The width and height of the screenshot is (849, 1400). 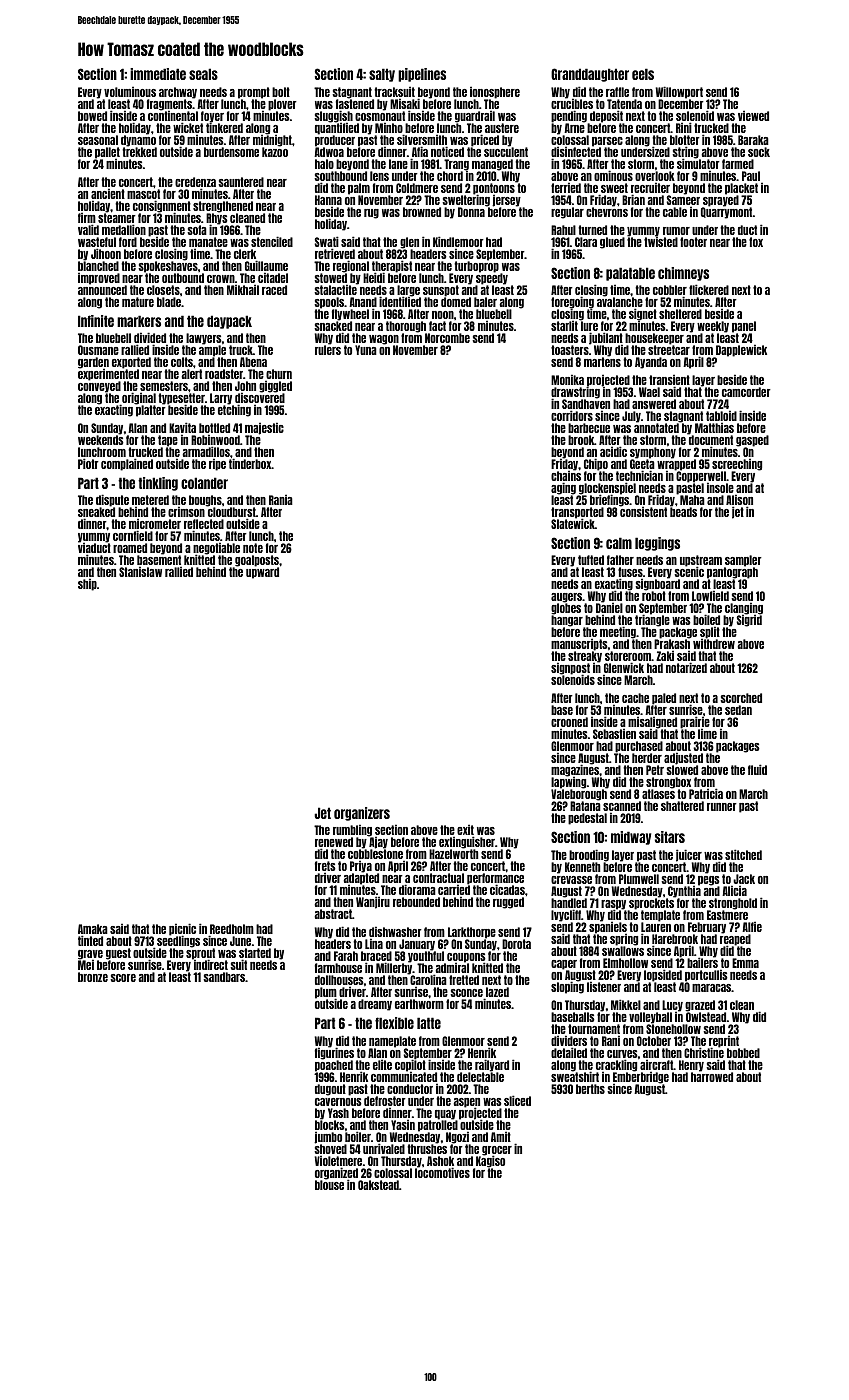 I want to click on augers, so click(x=566, y=598).
